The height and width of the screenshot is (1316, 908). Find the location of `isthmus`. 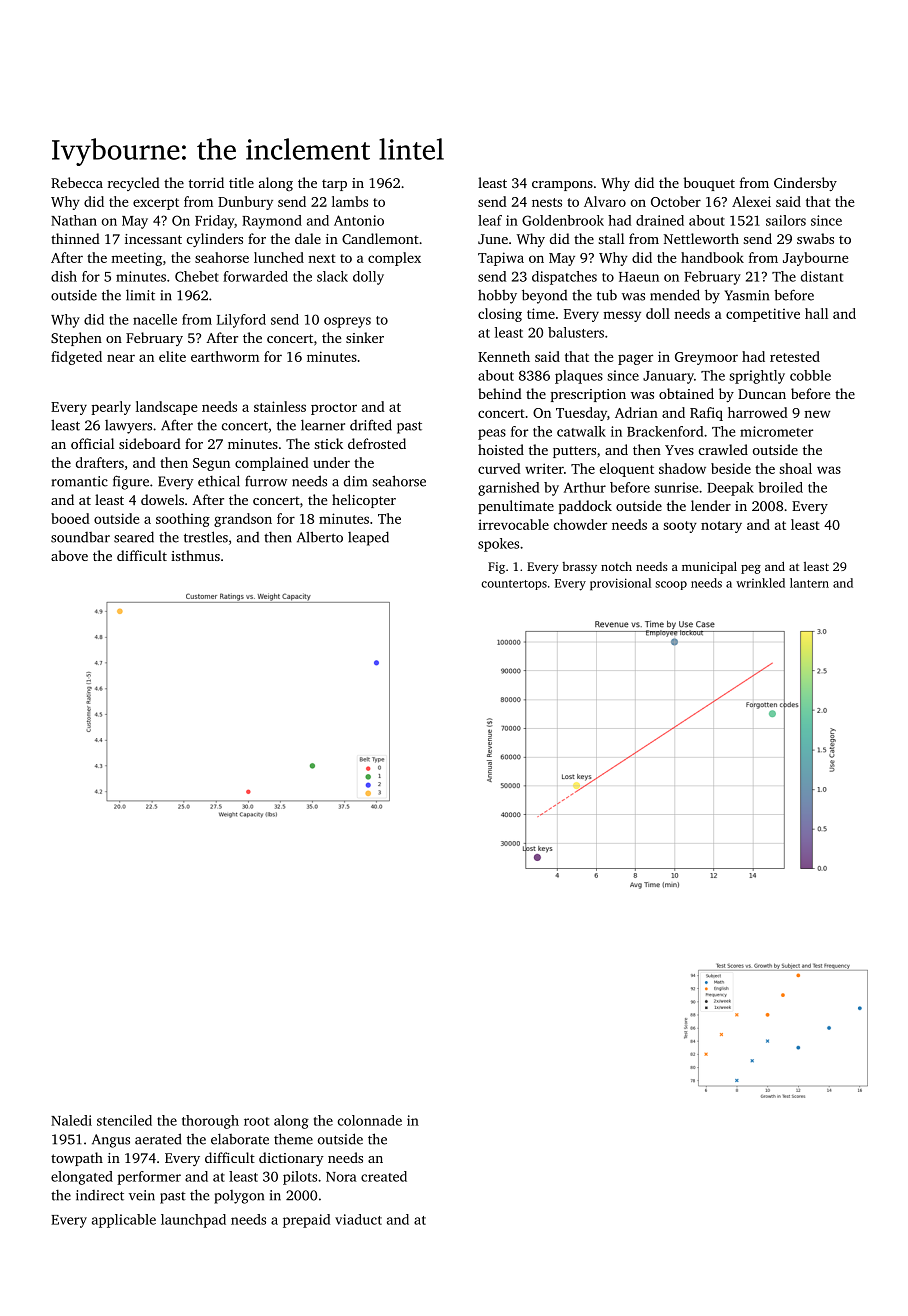

isthmus is located at coordinates (195, 555).
